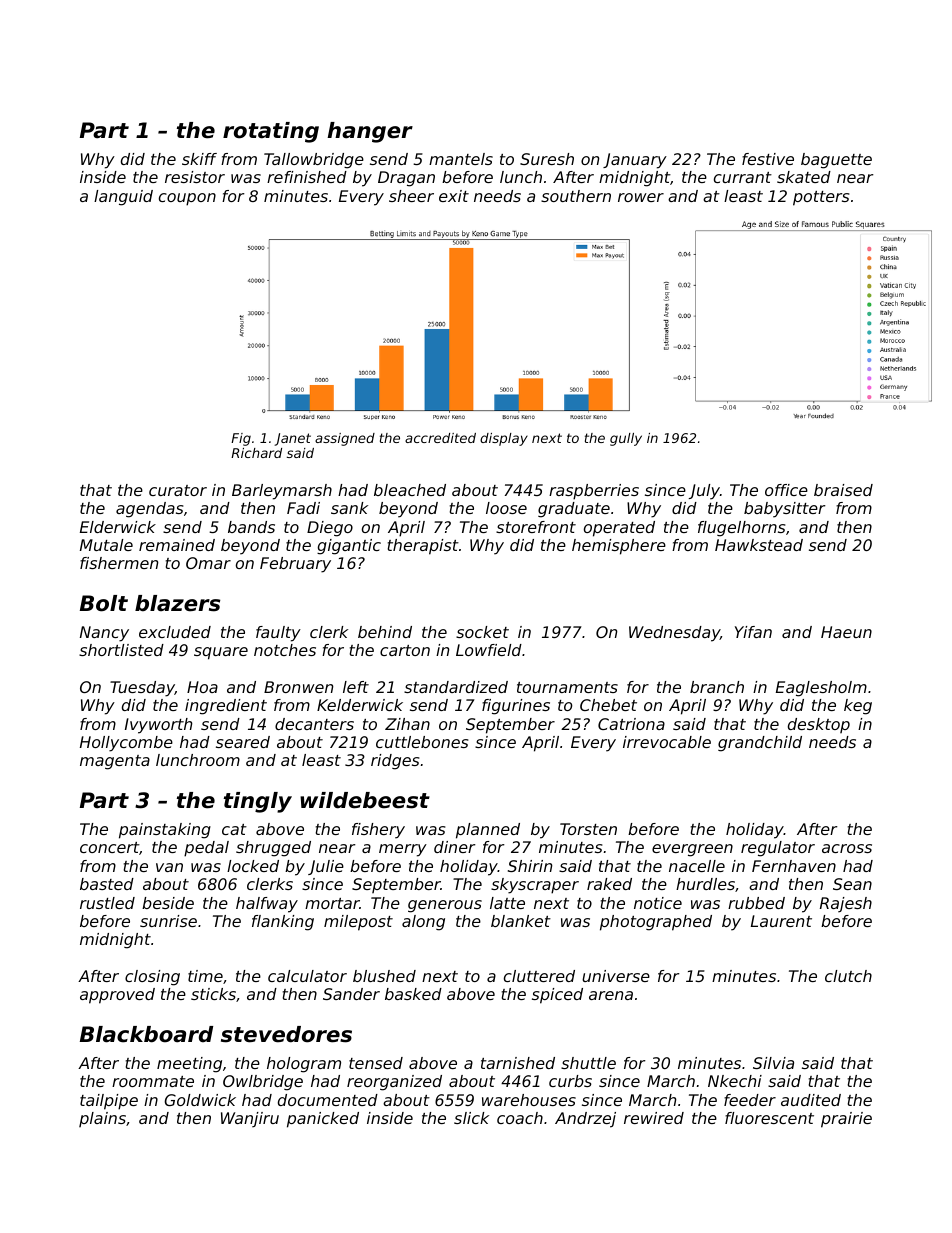 This screenshot has height=1233, width=952. Describe the element at coordinates (256, 453) in the screenshot. I see `Richard` at that location.
